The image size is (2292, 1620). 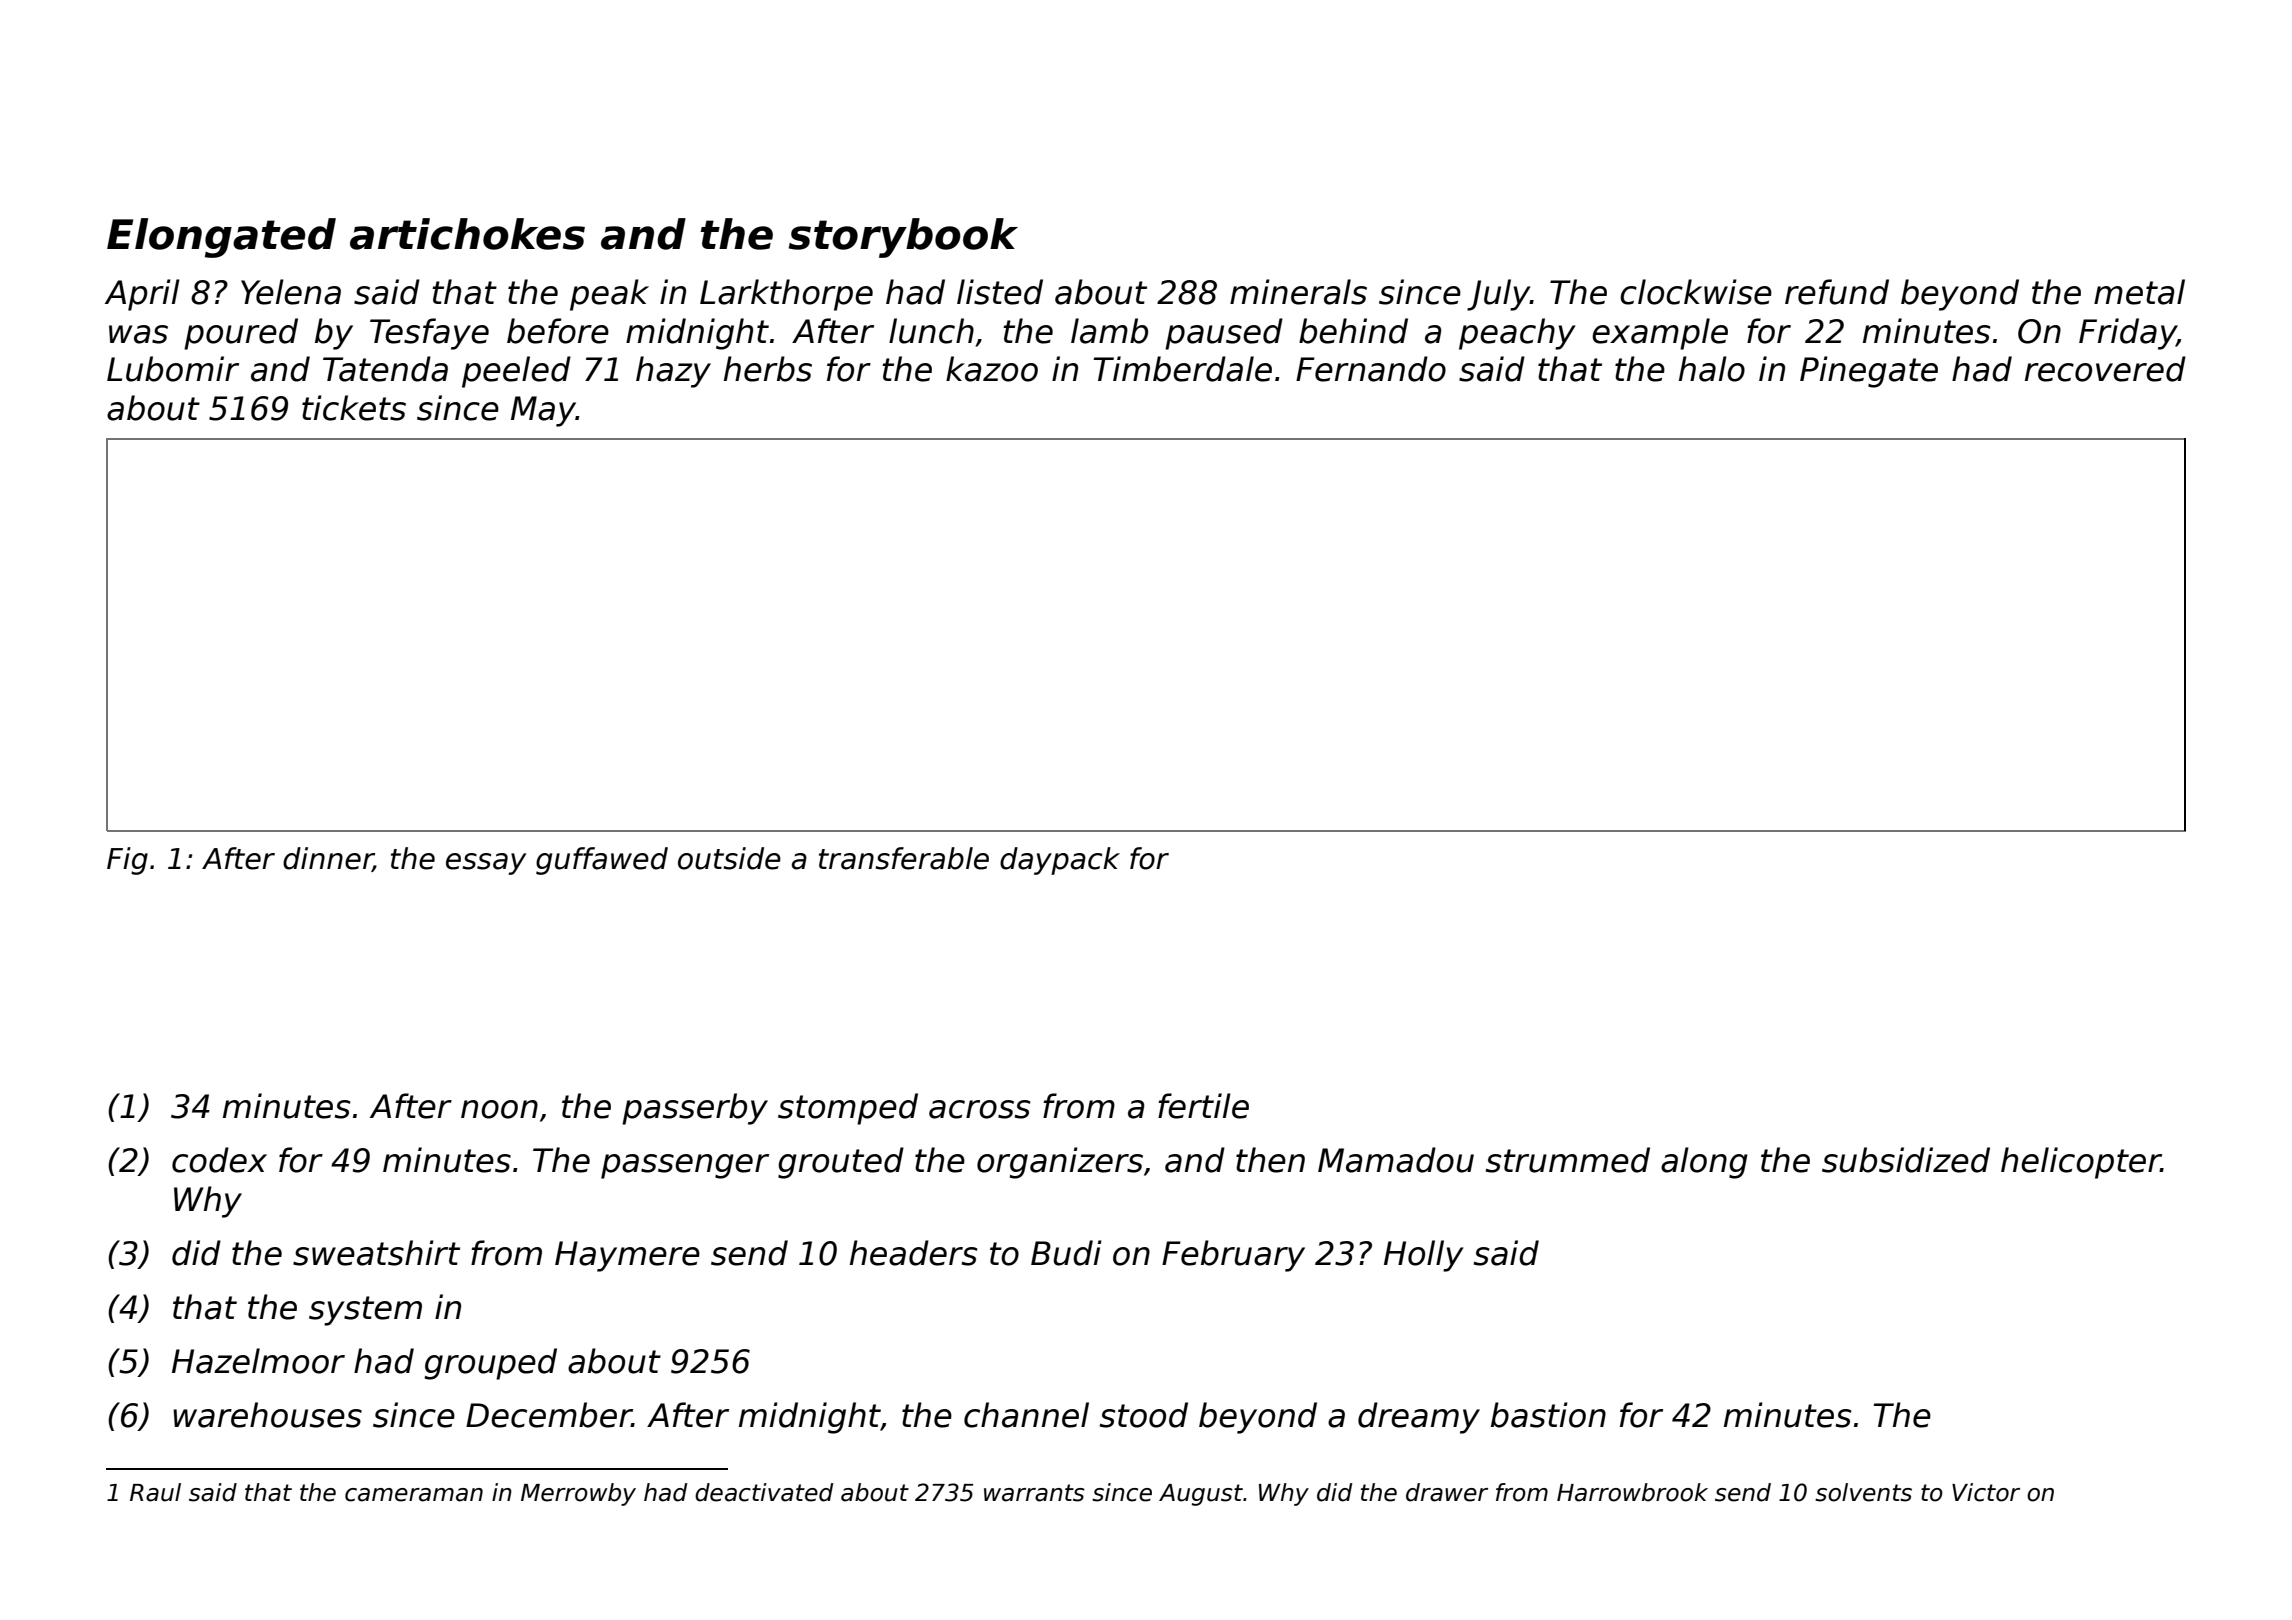 I want to click on Budi, so click(x=1066, y=1253).
